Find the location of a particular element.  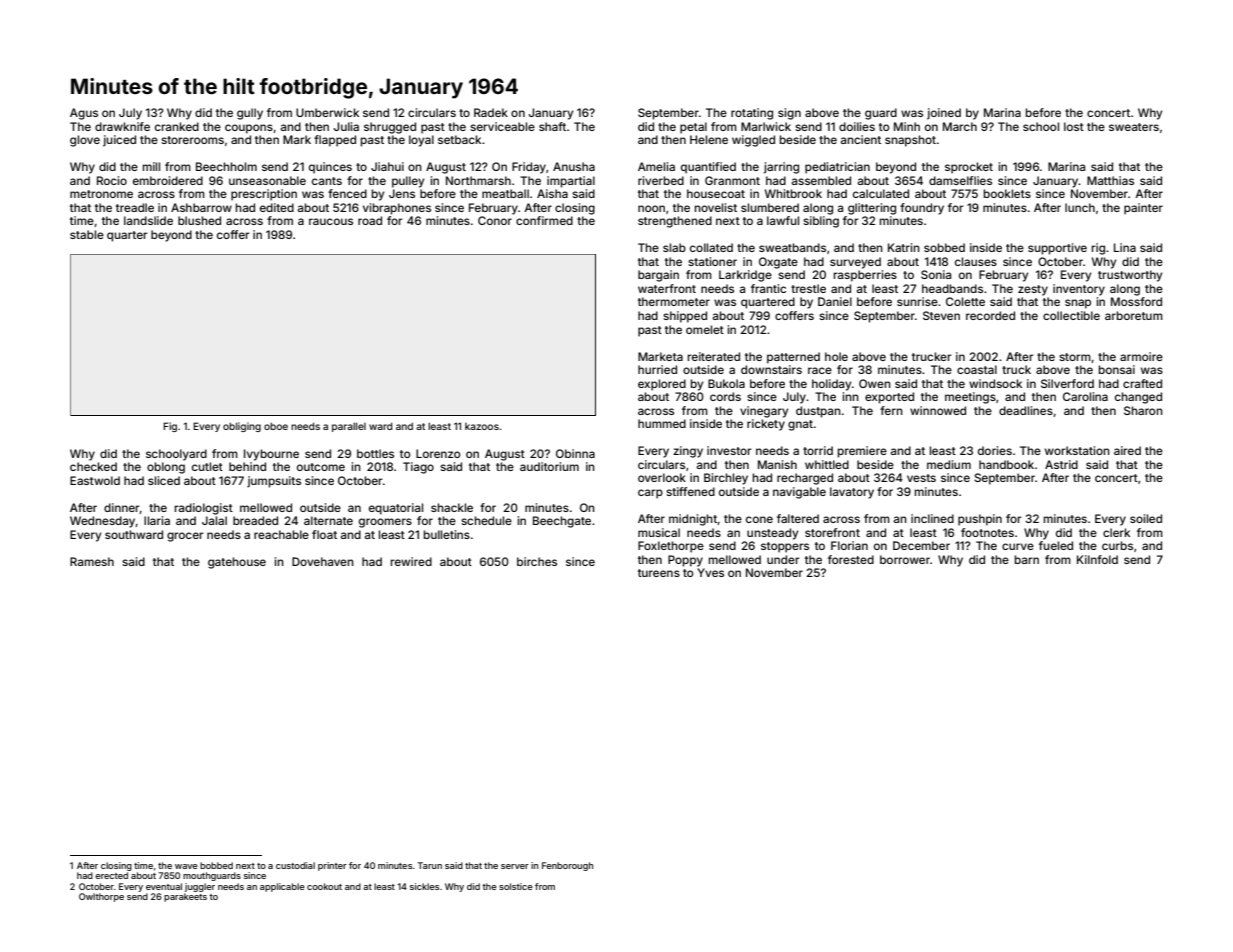

Umberwick is located at coordinates (327, 112).
